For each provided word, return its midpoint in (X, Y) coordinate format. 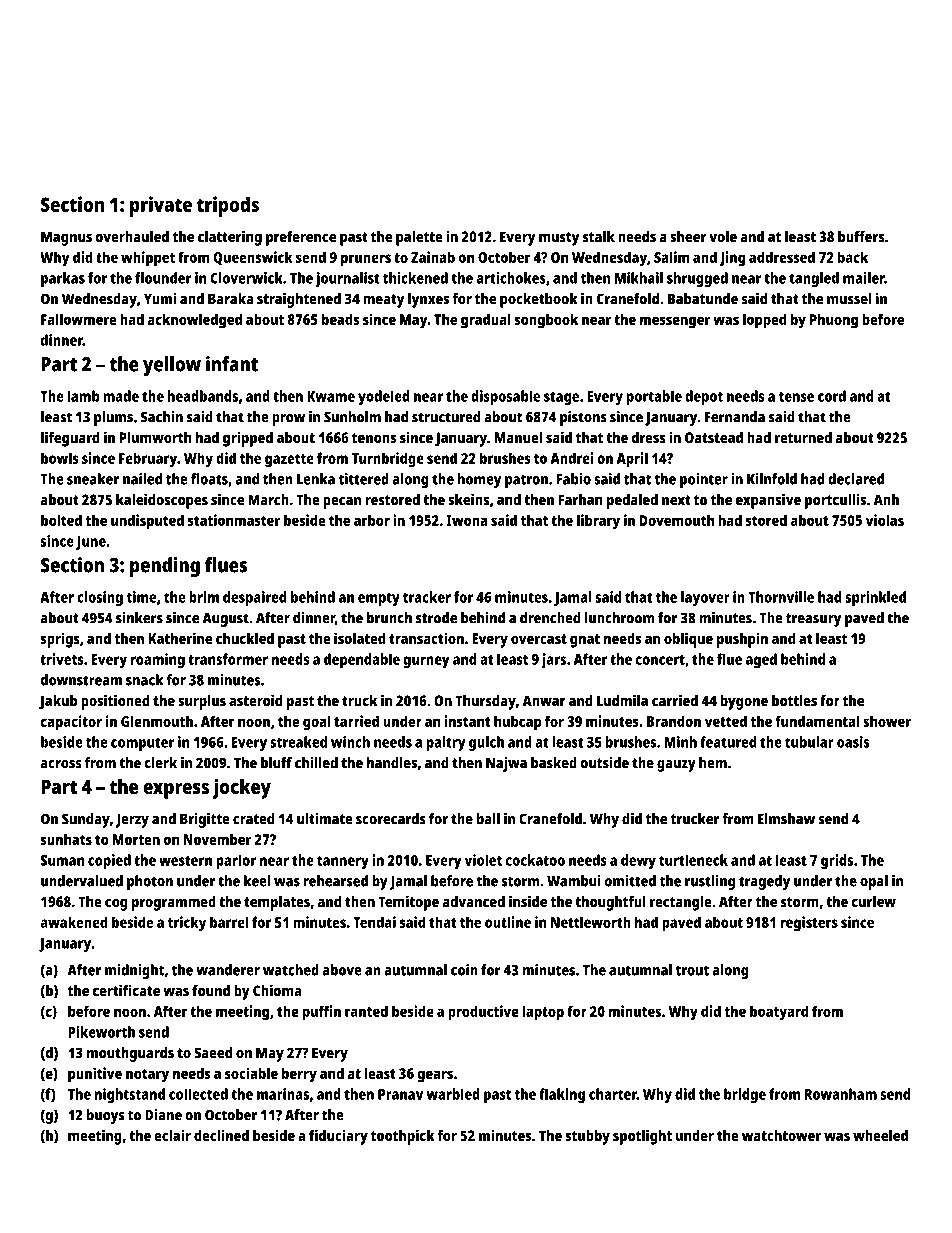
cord (832, 396)
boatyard (779, 1013)
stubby (587, 1137)
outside (605, 763)
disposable (505, 397)
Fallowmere (79, 319)
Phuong (834, 321)
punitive (95, 1075)
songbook (546, 321)
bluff (276, 763)
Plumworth (155, 437)
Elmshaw (786, 819)
